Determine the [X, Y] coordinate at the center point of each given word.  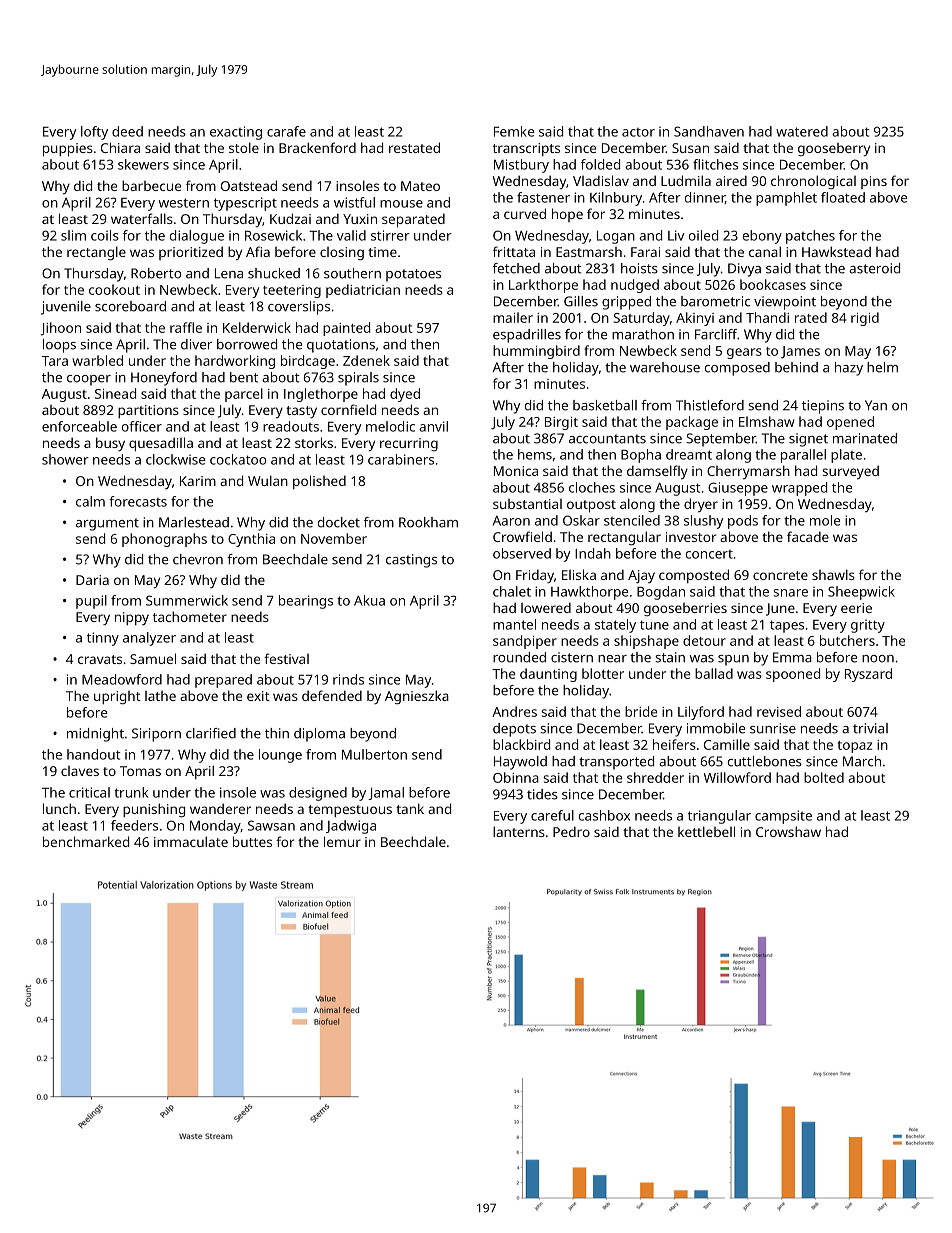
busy [110, 444]
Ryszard [868, 675]
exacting [236, 133]
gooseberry [834, 149]
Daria [92, 580]
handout [93, 754]
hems [535, 454]
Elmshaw [767, 421]
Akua [369, 600]
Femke [514, 131]
